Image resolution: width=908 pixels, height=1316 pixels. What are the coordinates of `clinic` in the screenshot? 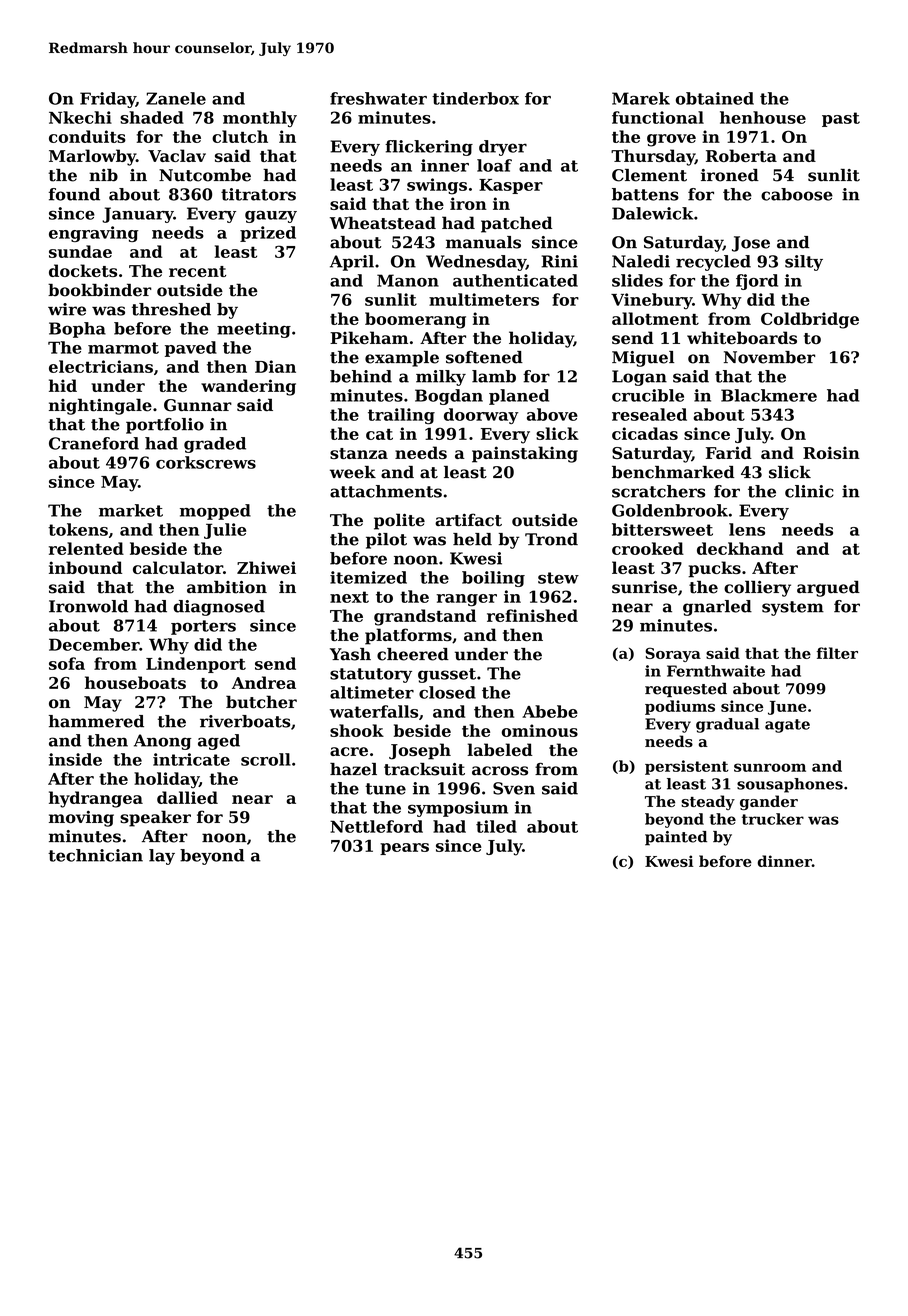 It's located at (809, 491).
